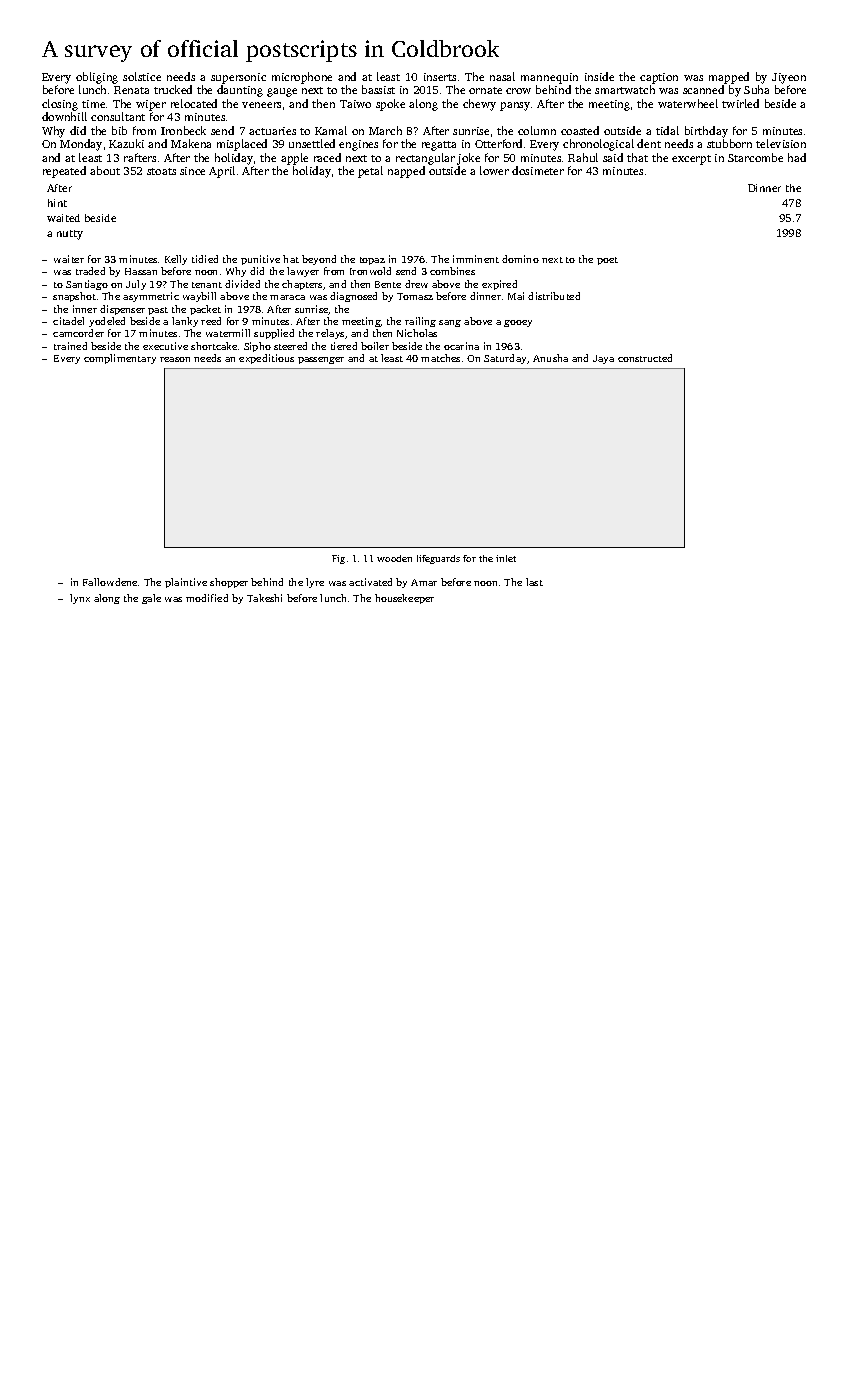 This screenshot has width=849, height=1400. I want to click on relays, so click(330, 334).
